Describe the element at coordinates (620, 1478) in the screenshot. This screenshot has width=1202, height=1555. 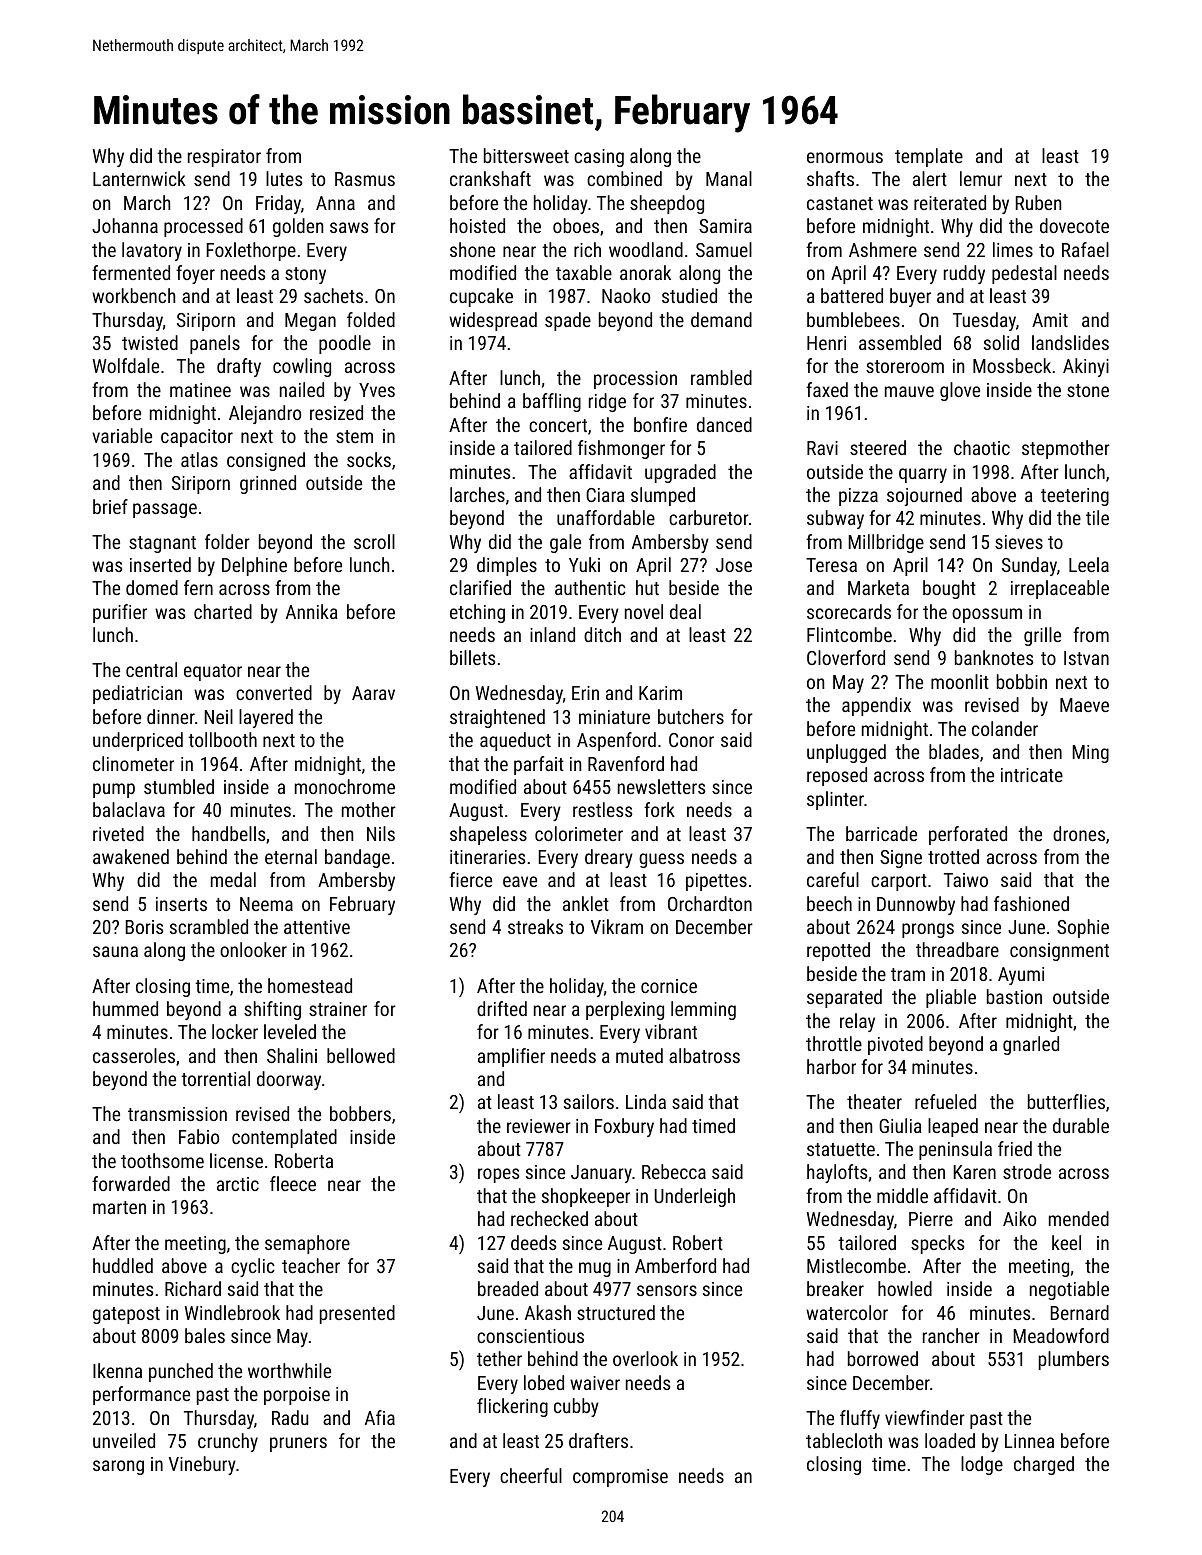
I see `compromise` at that location.
